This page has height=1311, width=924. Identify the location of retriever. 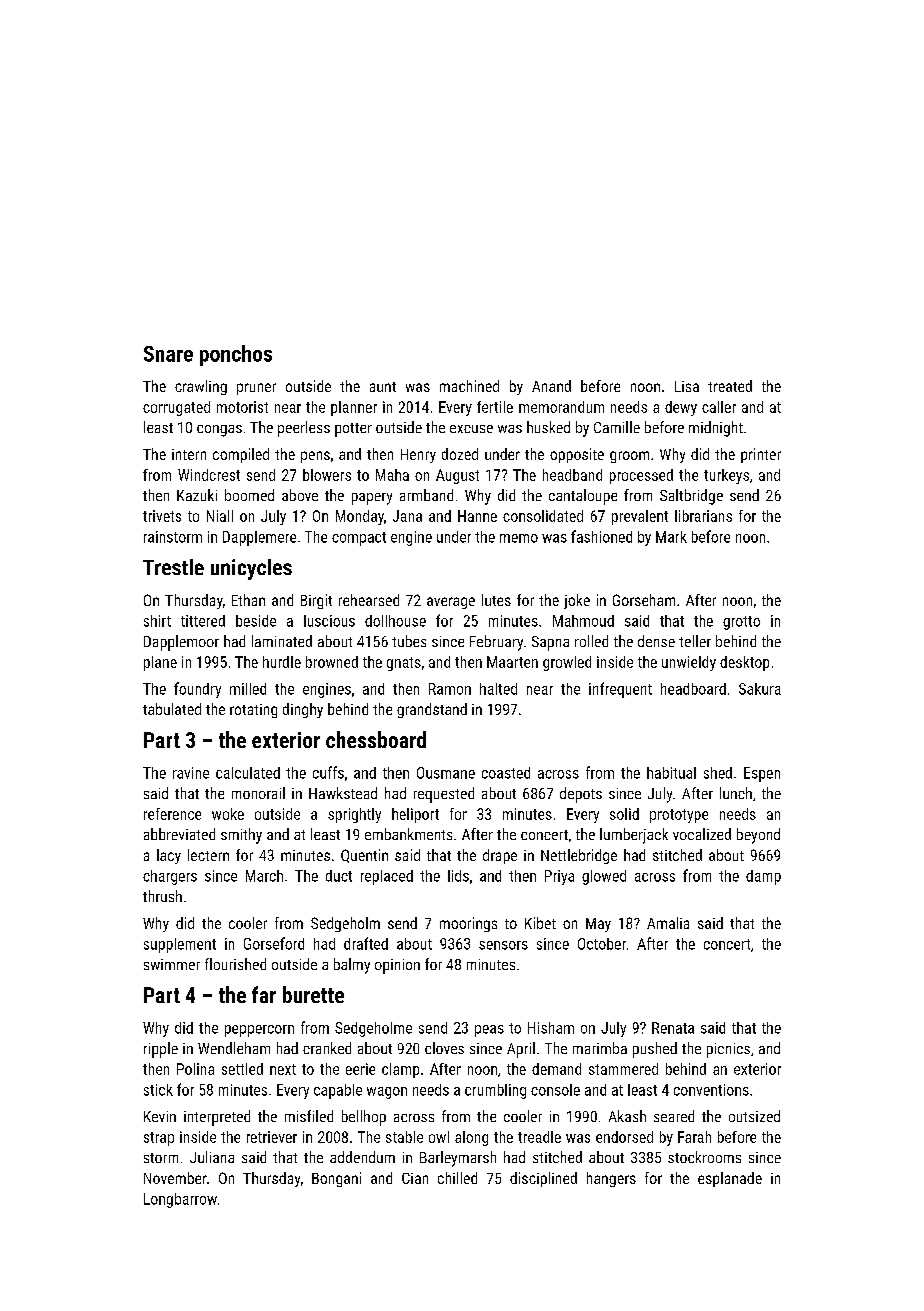
(272, 1137).
